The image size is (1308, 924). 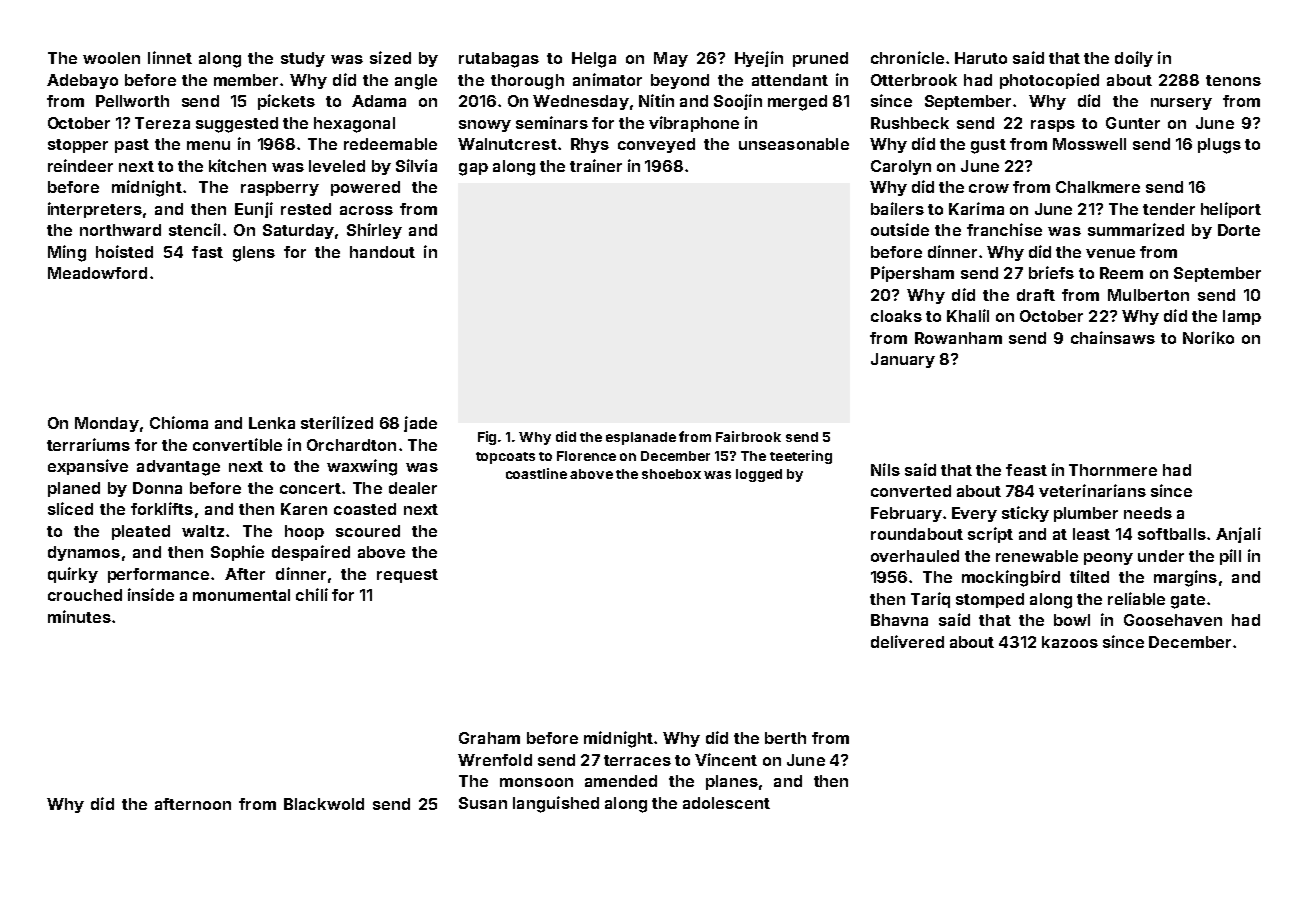 What do you see at coordinates (1134, 59) in the page?
I see `doily` at bounding box center [1134, 59].
